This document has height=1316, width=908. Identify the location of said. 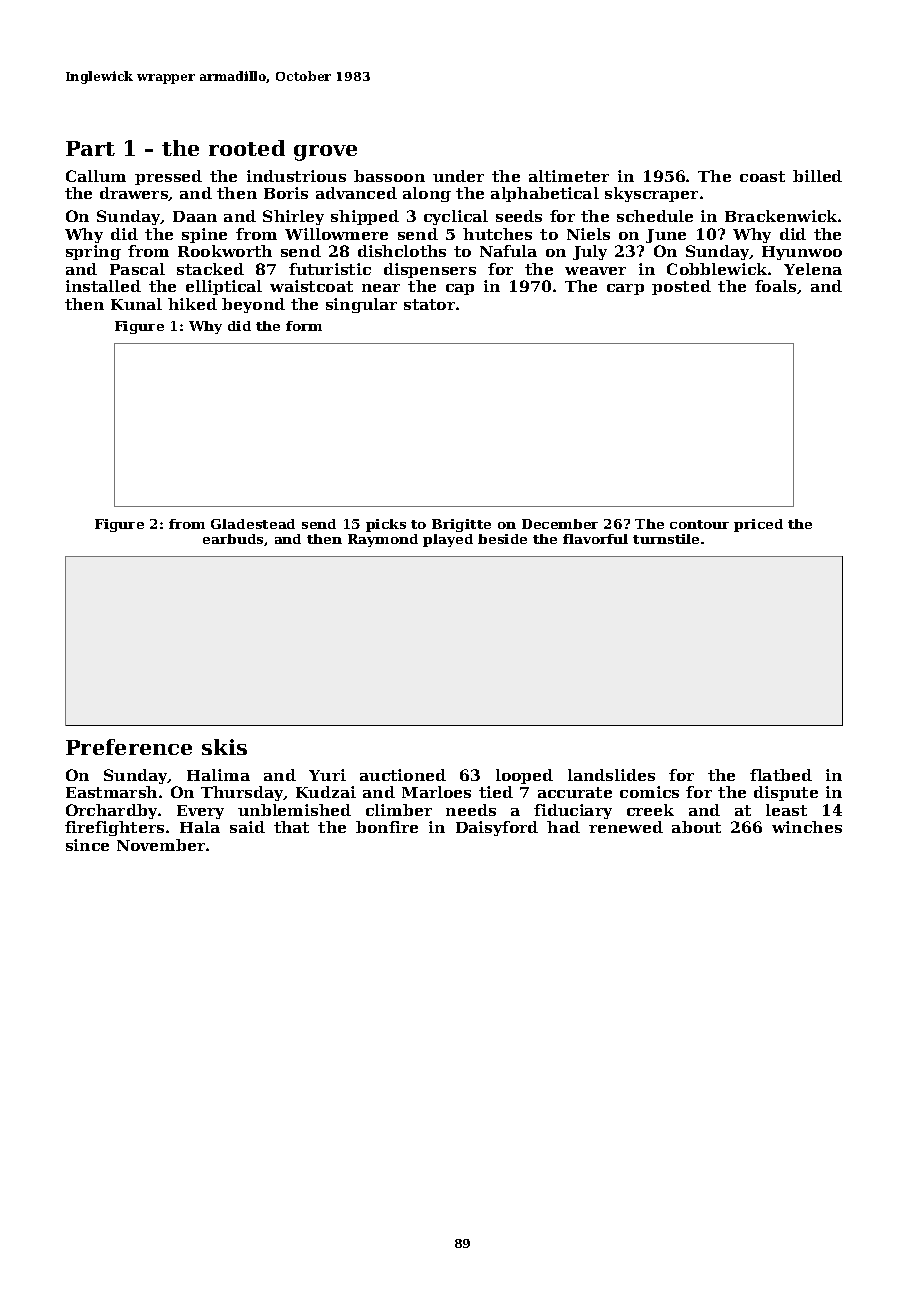
(247, 827).
